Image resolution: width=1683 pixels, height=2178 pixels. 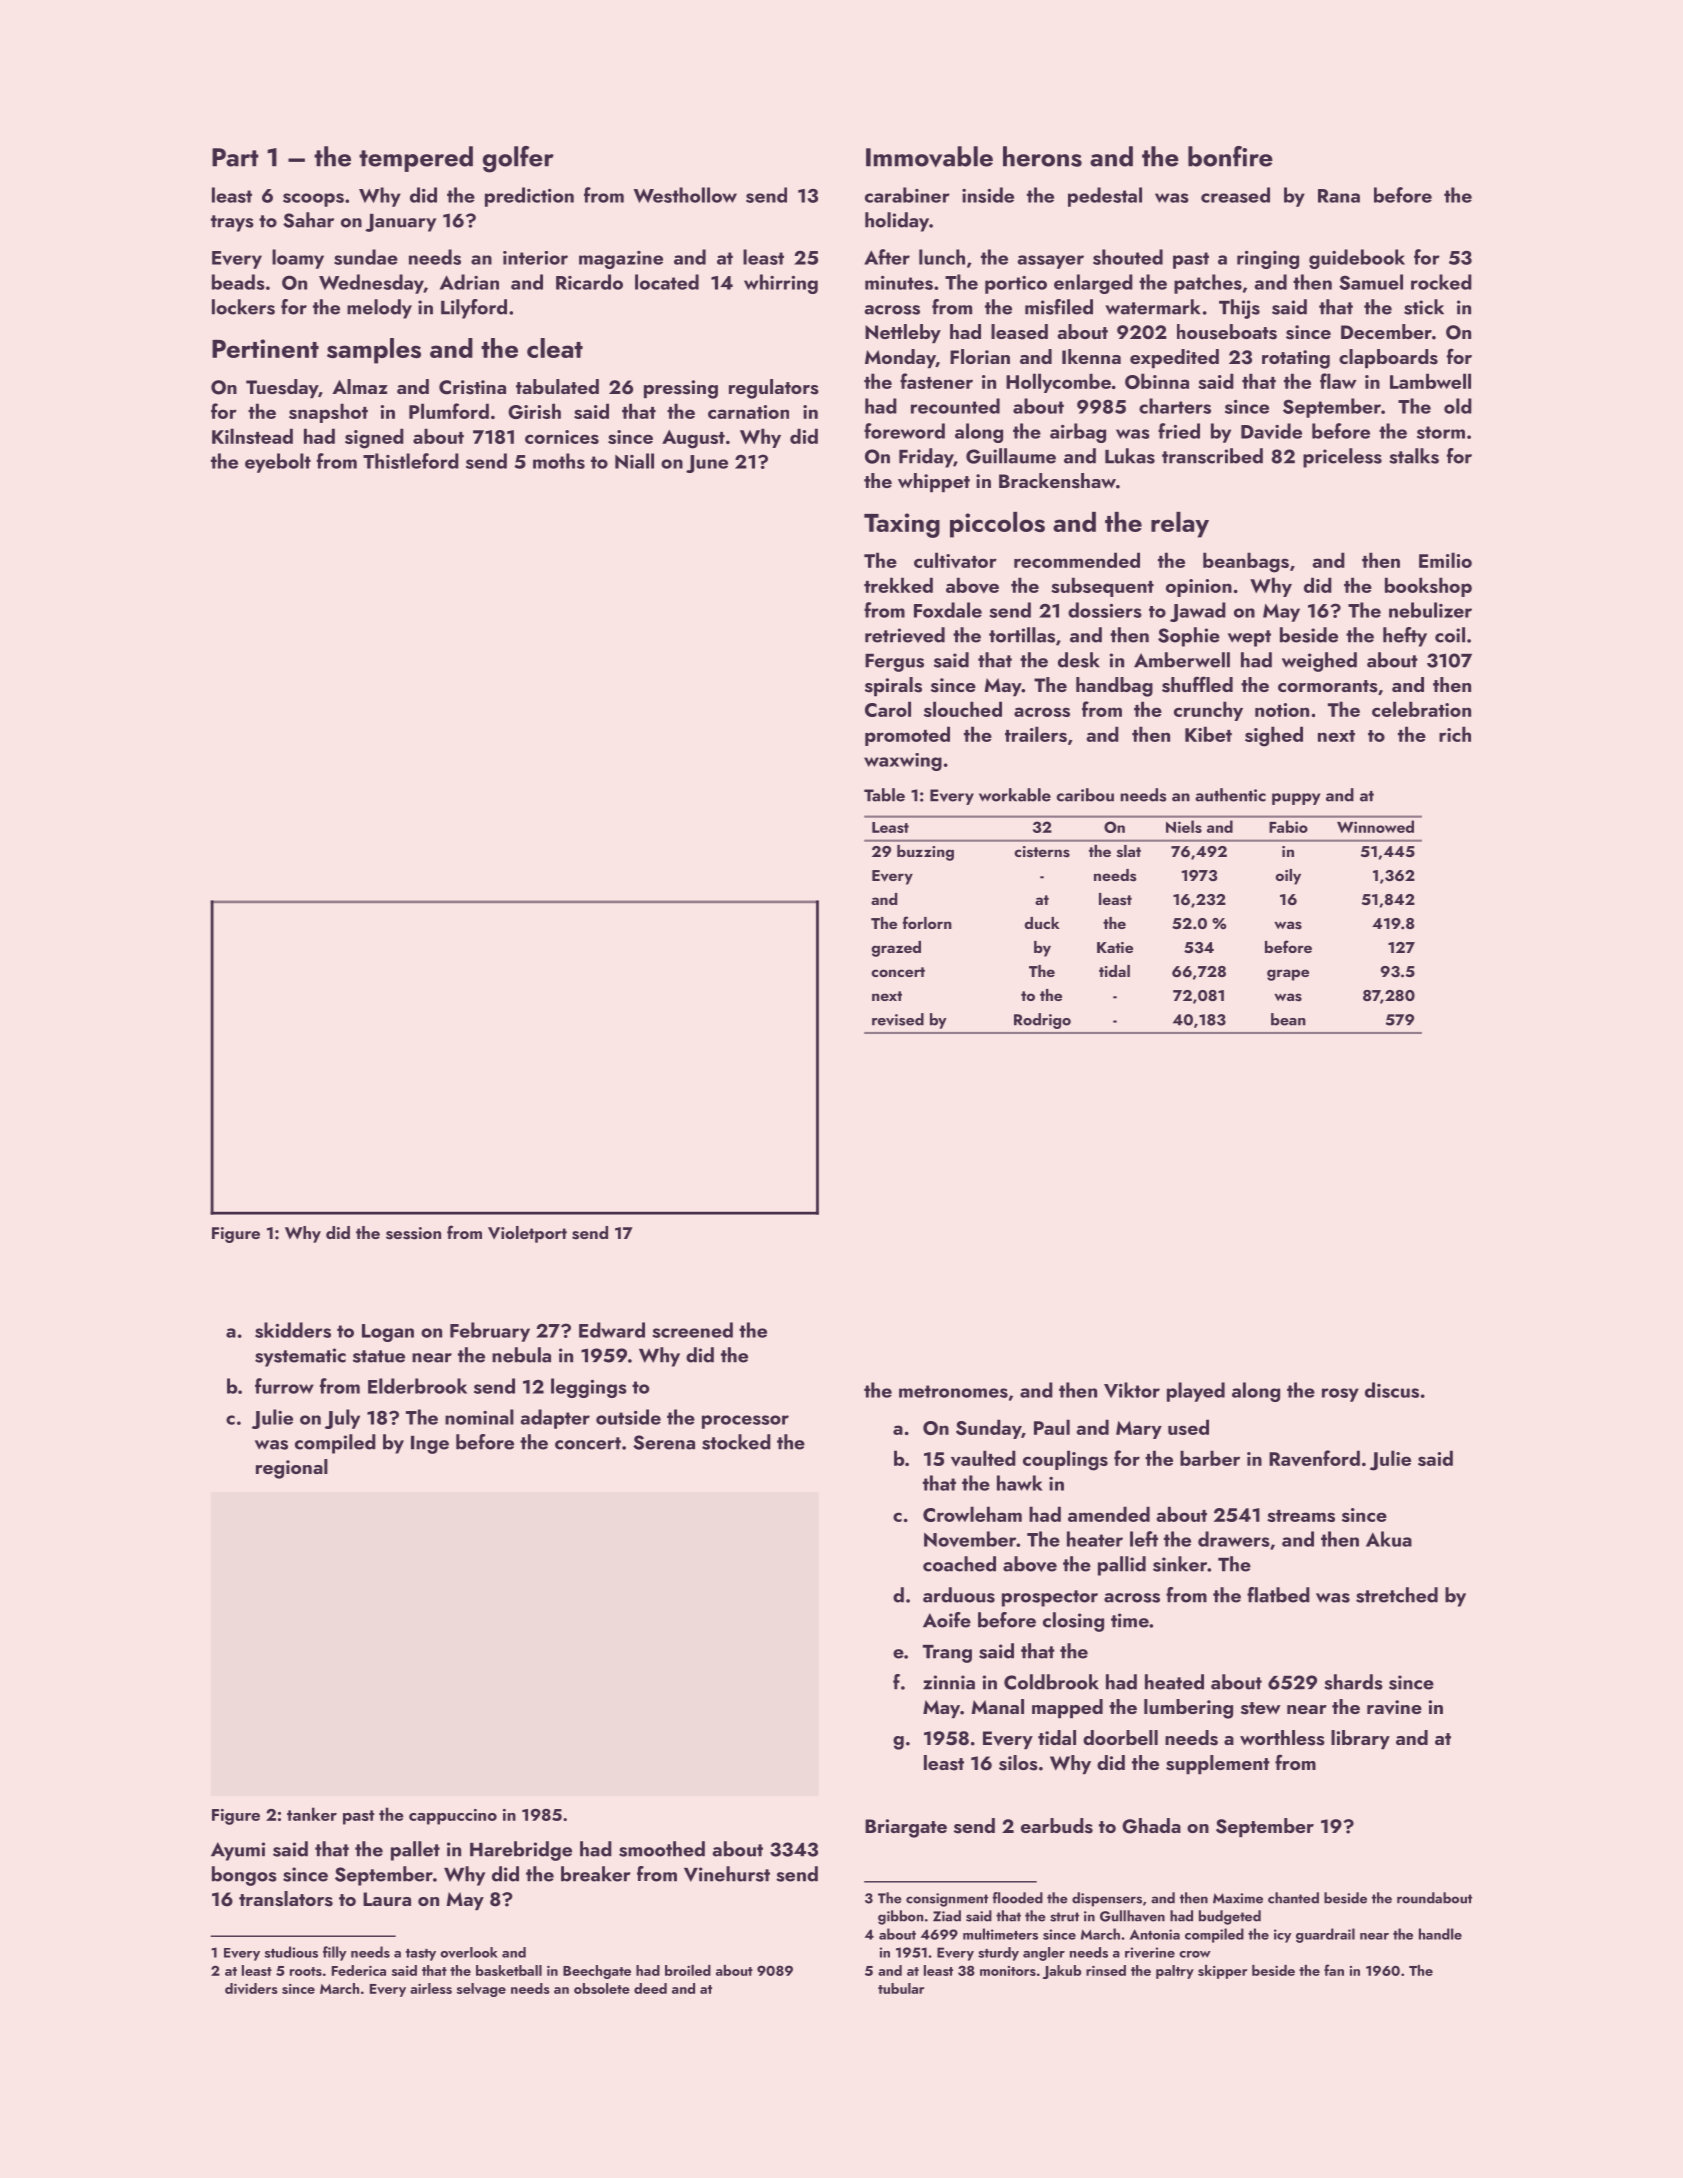 What do you see at coordinates (278, 463) in the document?
I see `eyebolt` at bounding box center [278, 463].
